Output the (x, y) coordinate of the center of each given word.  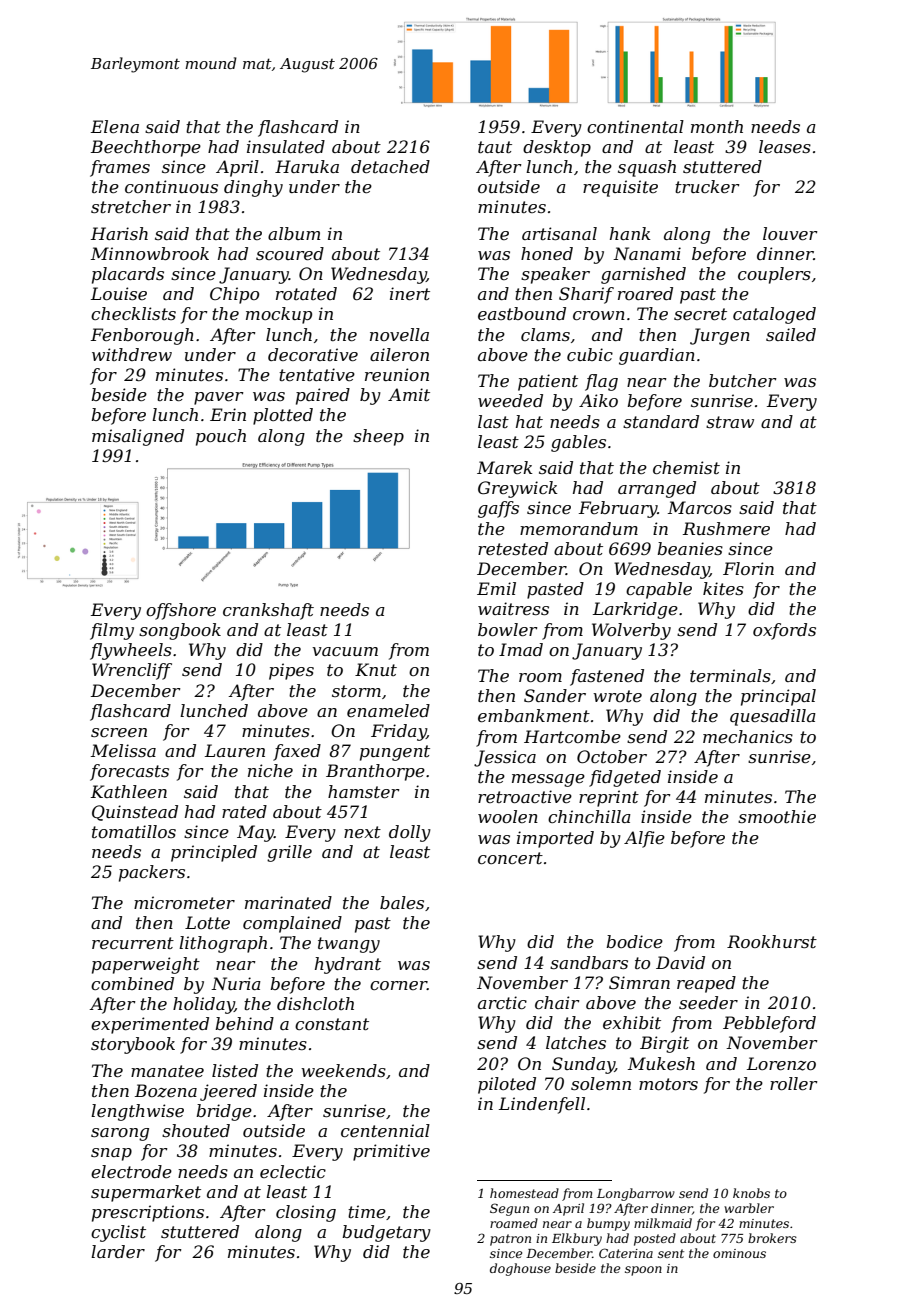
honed (547, 253)
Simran (639, 982)
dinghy (253, 188)
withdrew (132, 354)
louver (790, 233)
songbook (180, 631)
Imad (521, 649)
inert (410, 293)
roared (645, 293)
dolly (410, 833)
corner (398, 985)
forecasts (129, 772)
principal (778, 697)
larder (118, 1251)
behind (244, 1023)
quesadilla (773, 717)
